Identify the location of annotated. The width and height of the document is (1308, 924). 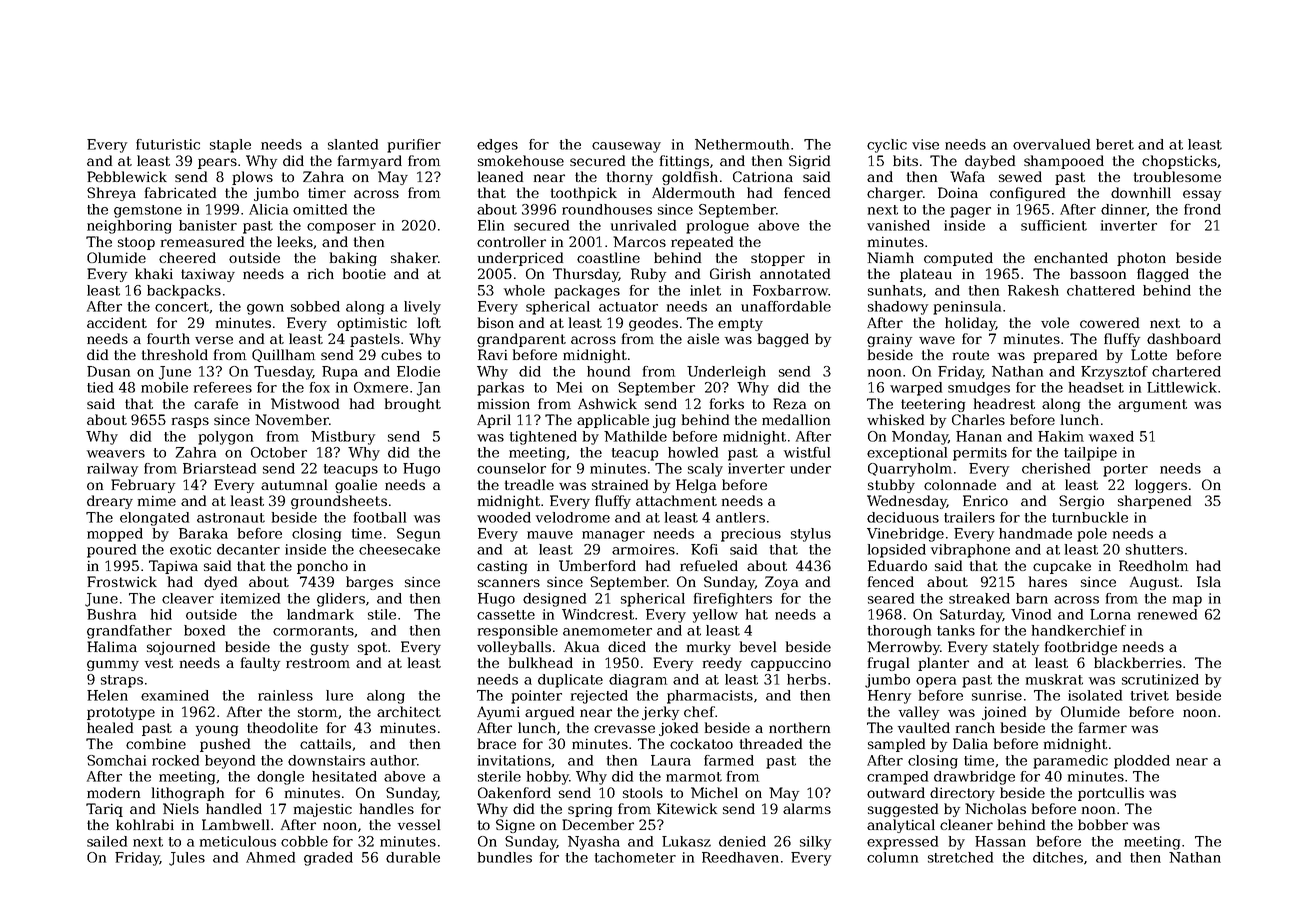
(795, 273).
